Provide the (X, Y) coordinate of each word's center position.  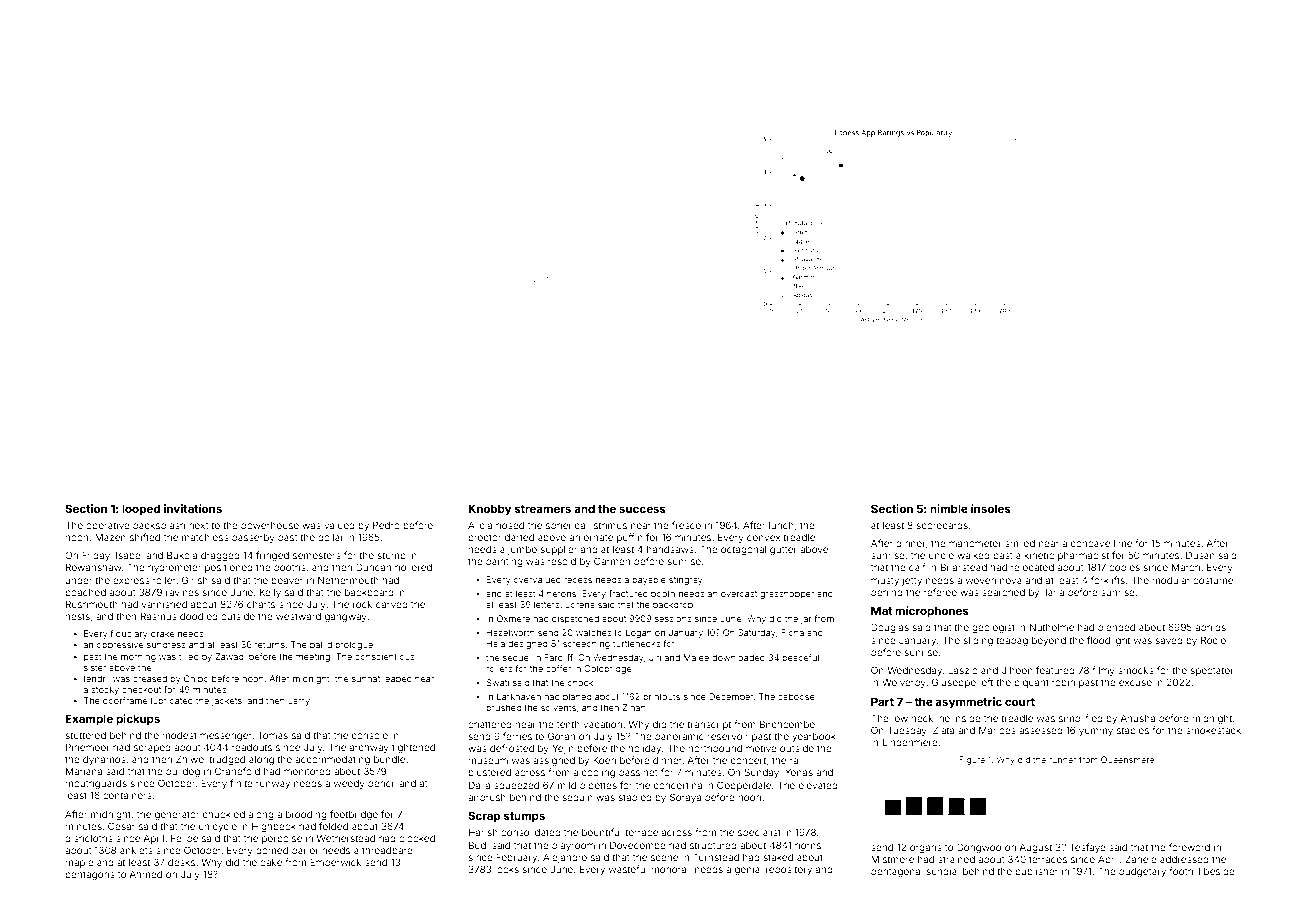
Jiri (655, 657)
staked (778, 857)
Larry (299, 701)
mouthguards (96, 784)
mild (567, 785)
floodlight (1108, 641)
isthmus (609, 525)
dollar (331, 537)
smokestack (1213, 730)
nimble (949, 508)
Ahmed (145, 874)
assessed (1041, 730)
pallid (321, 645)
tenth (568, 724)
